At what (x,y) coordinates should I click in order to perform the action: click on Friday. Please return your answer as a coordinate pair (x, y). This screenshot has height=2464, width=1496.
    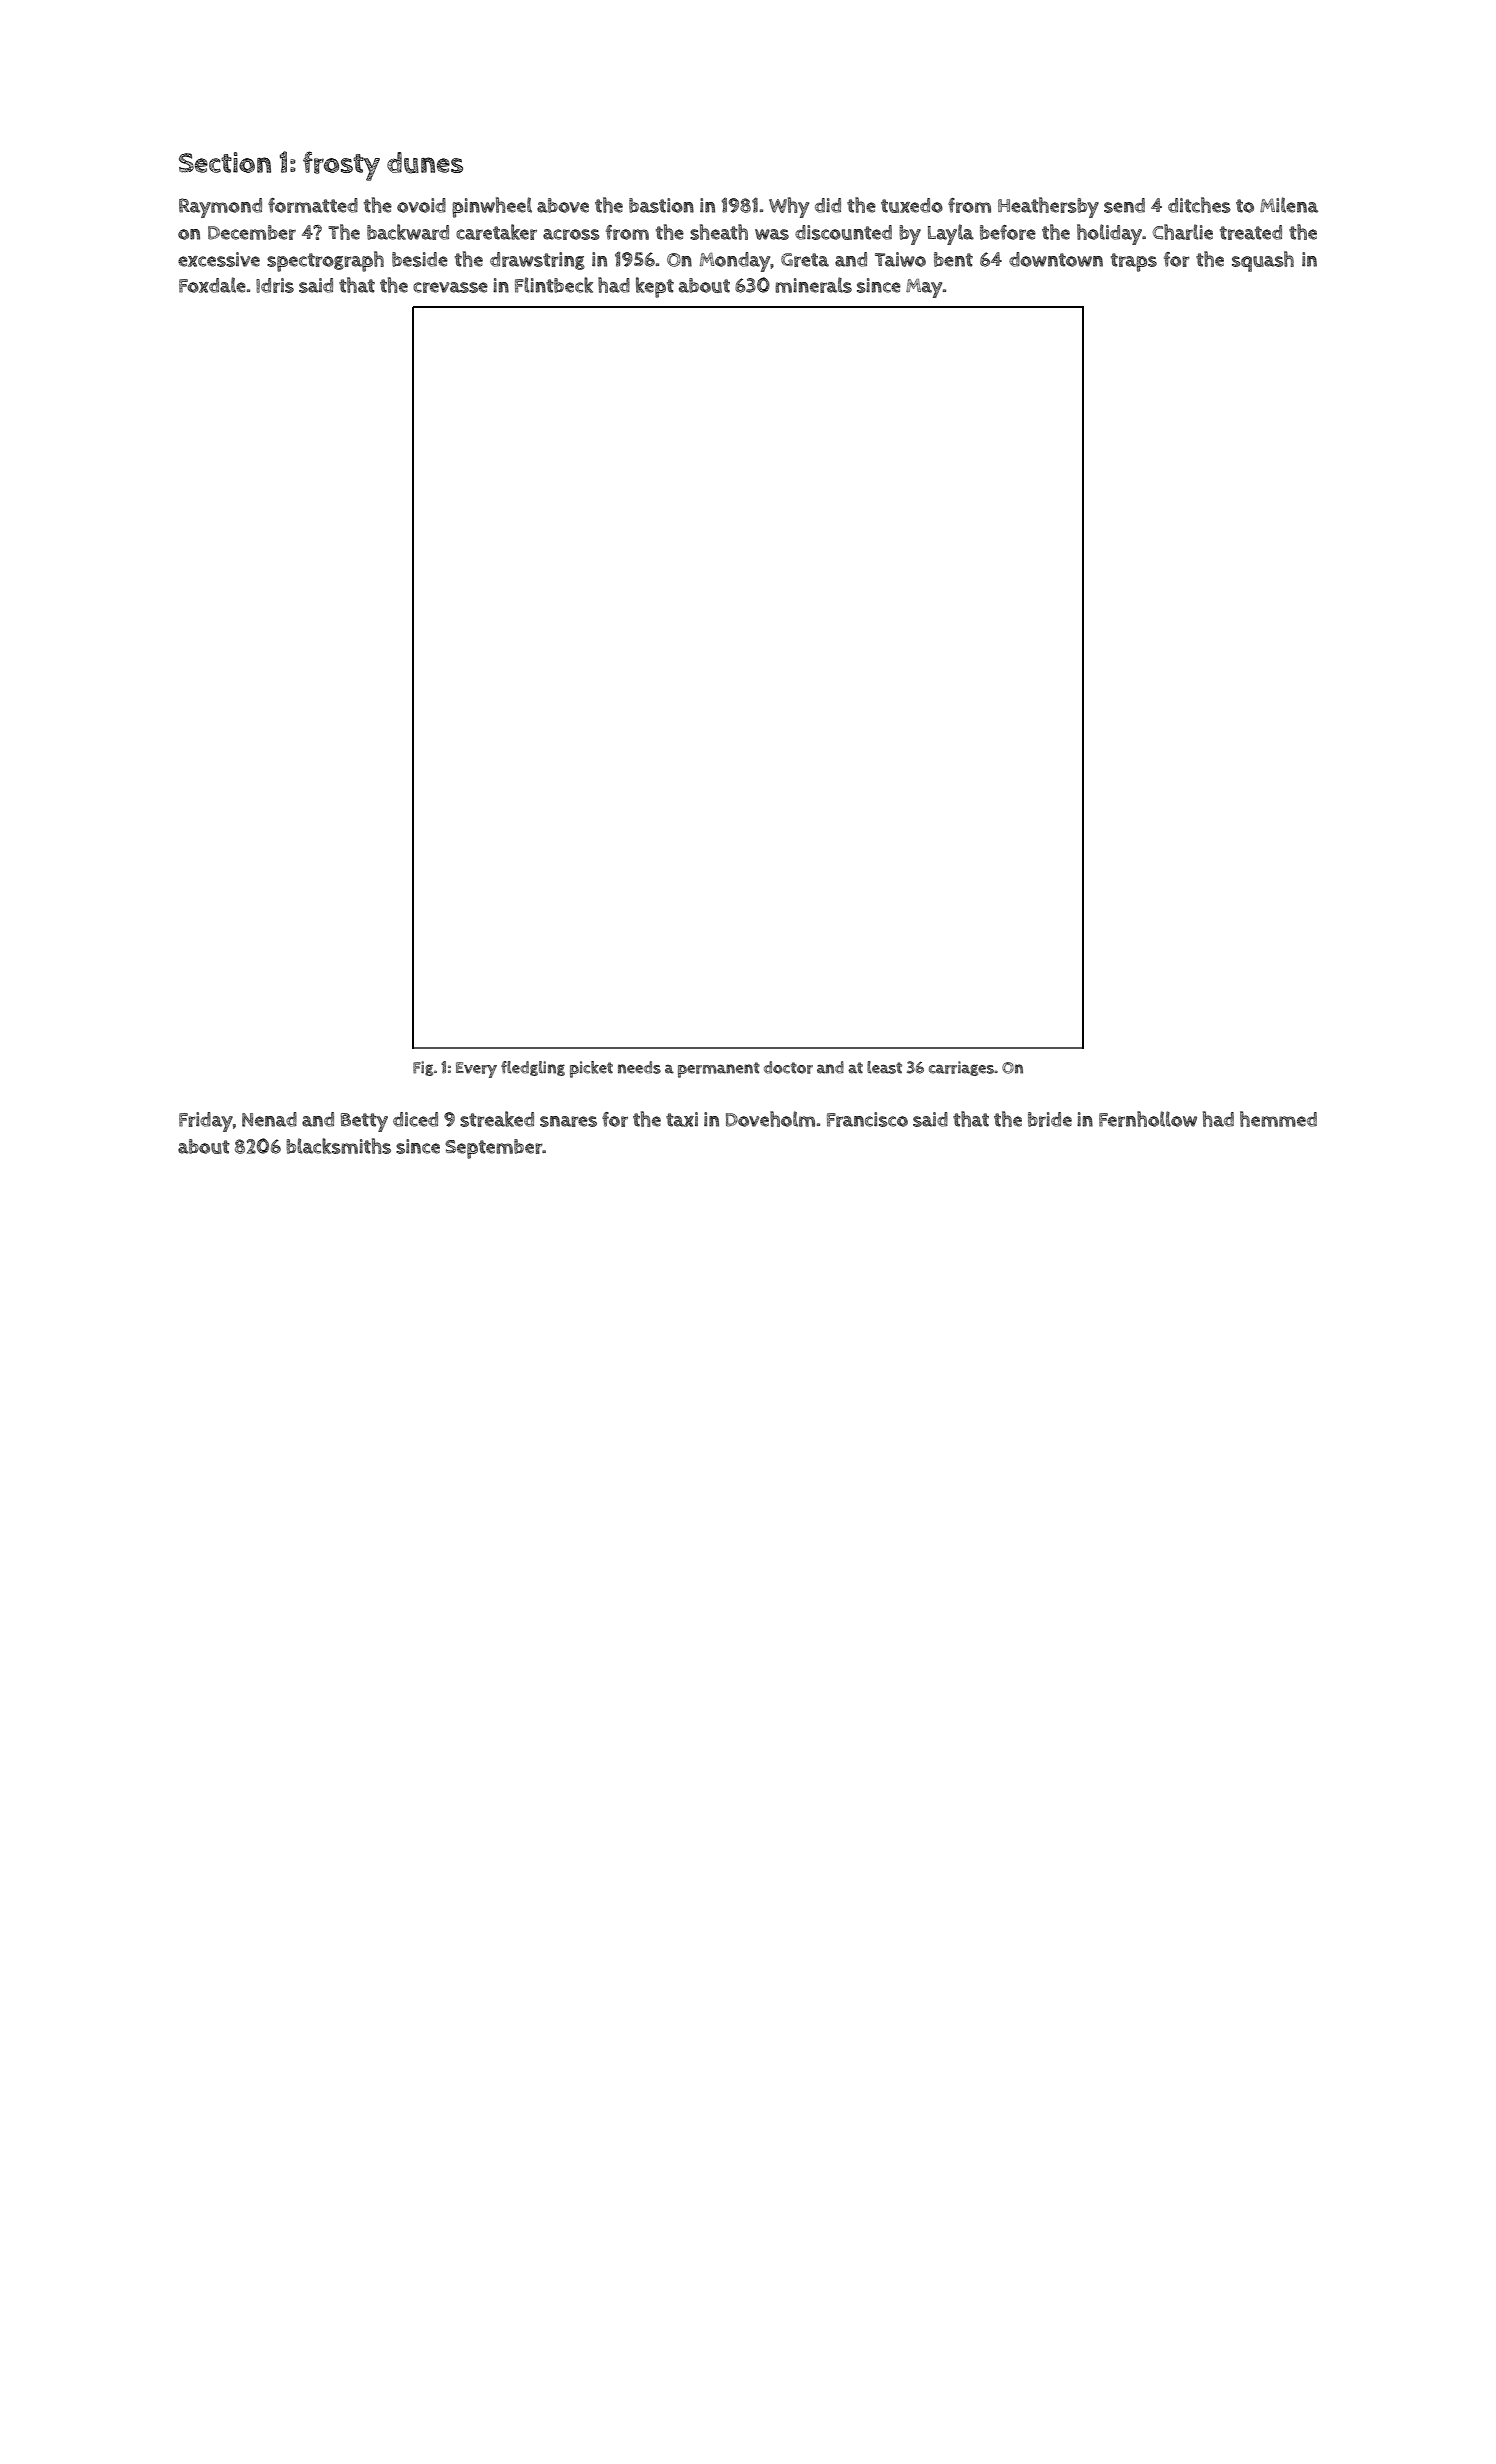
    Looking at the image, I should click on (206, 1122).
